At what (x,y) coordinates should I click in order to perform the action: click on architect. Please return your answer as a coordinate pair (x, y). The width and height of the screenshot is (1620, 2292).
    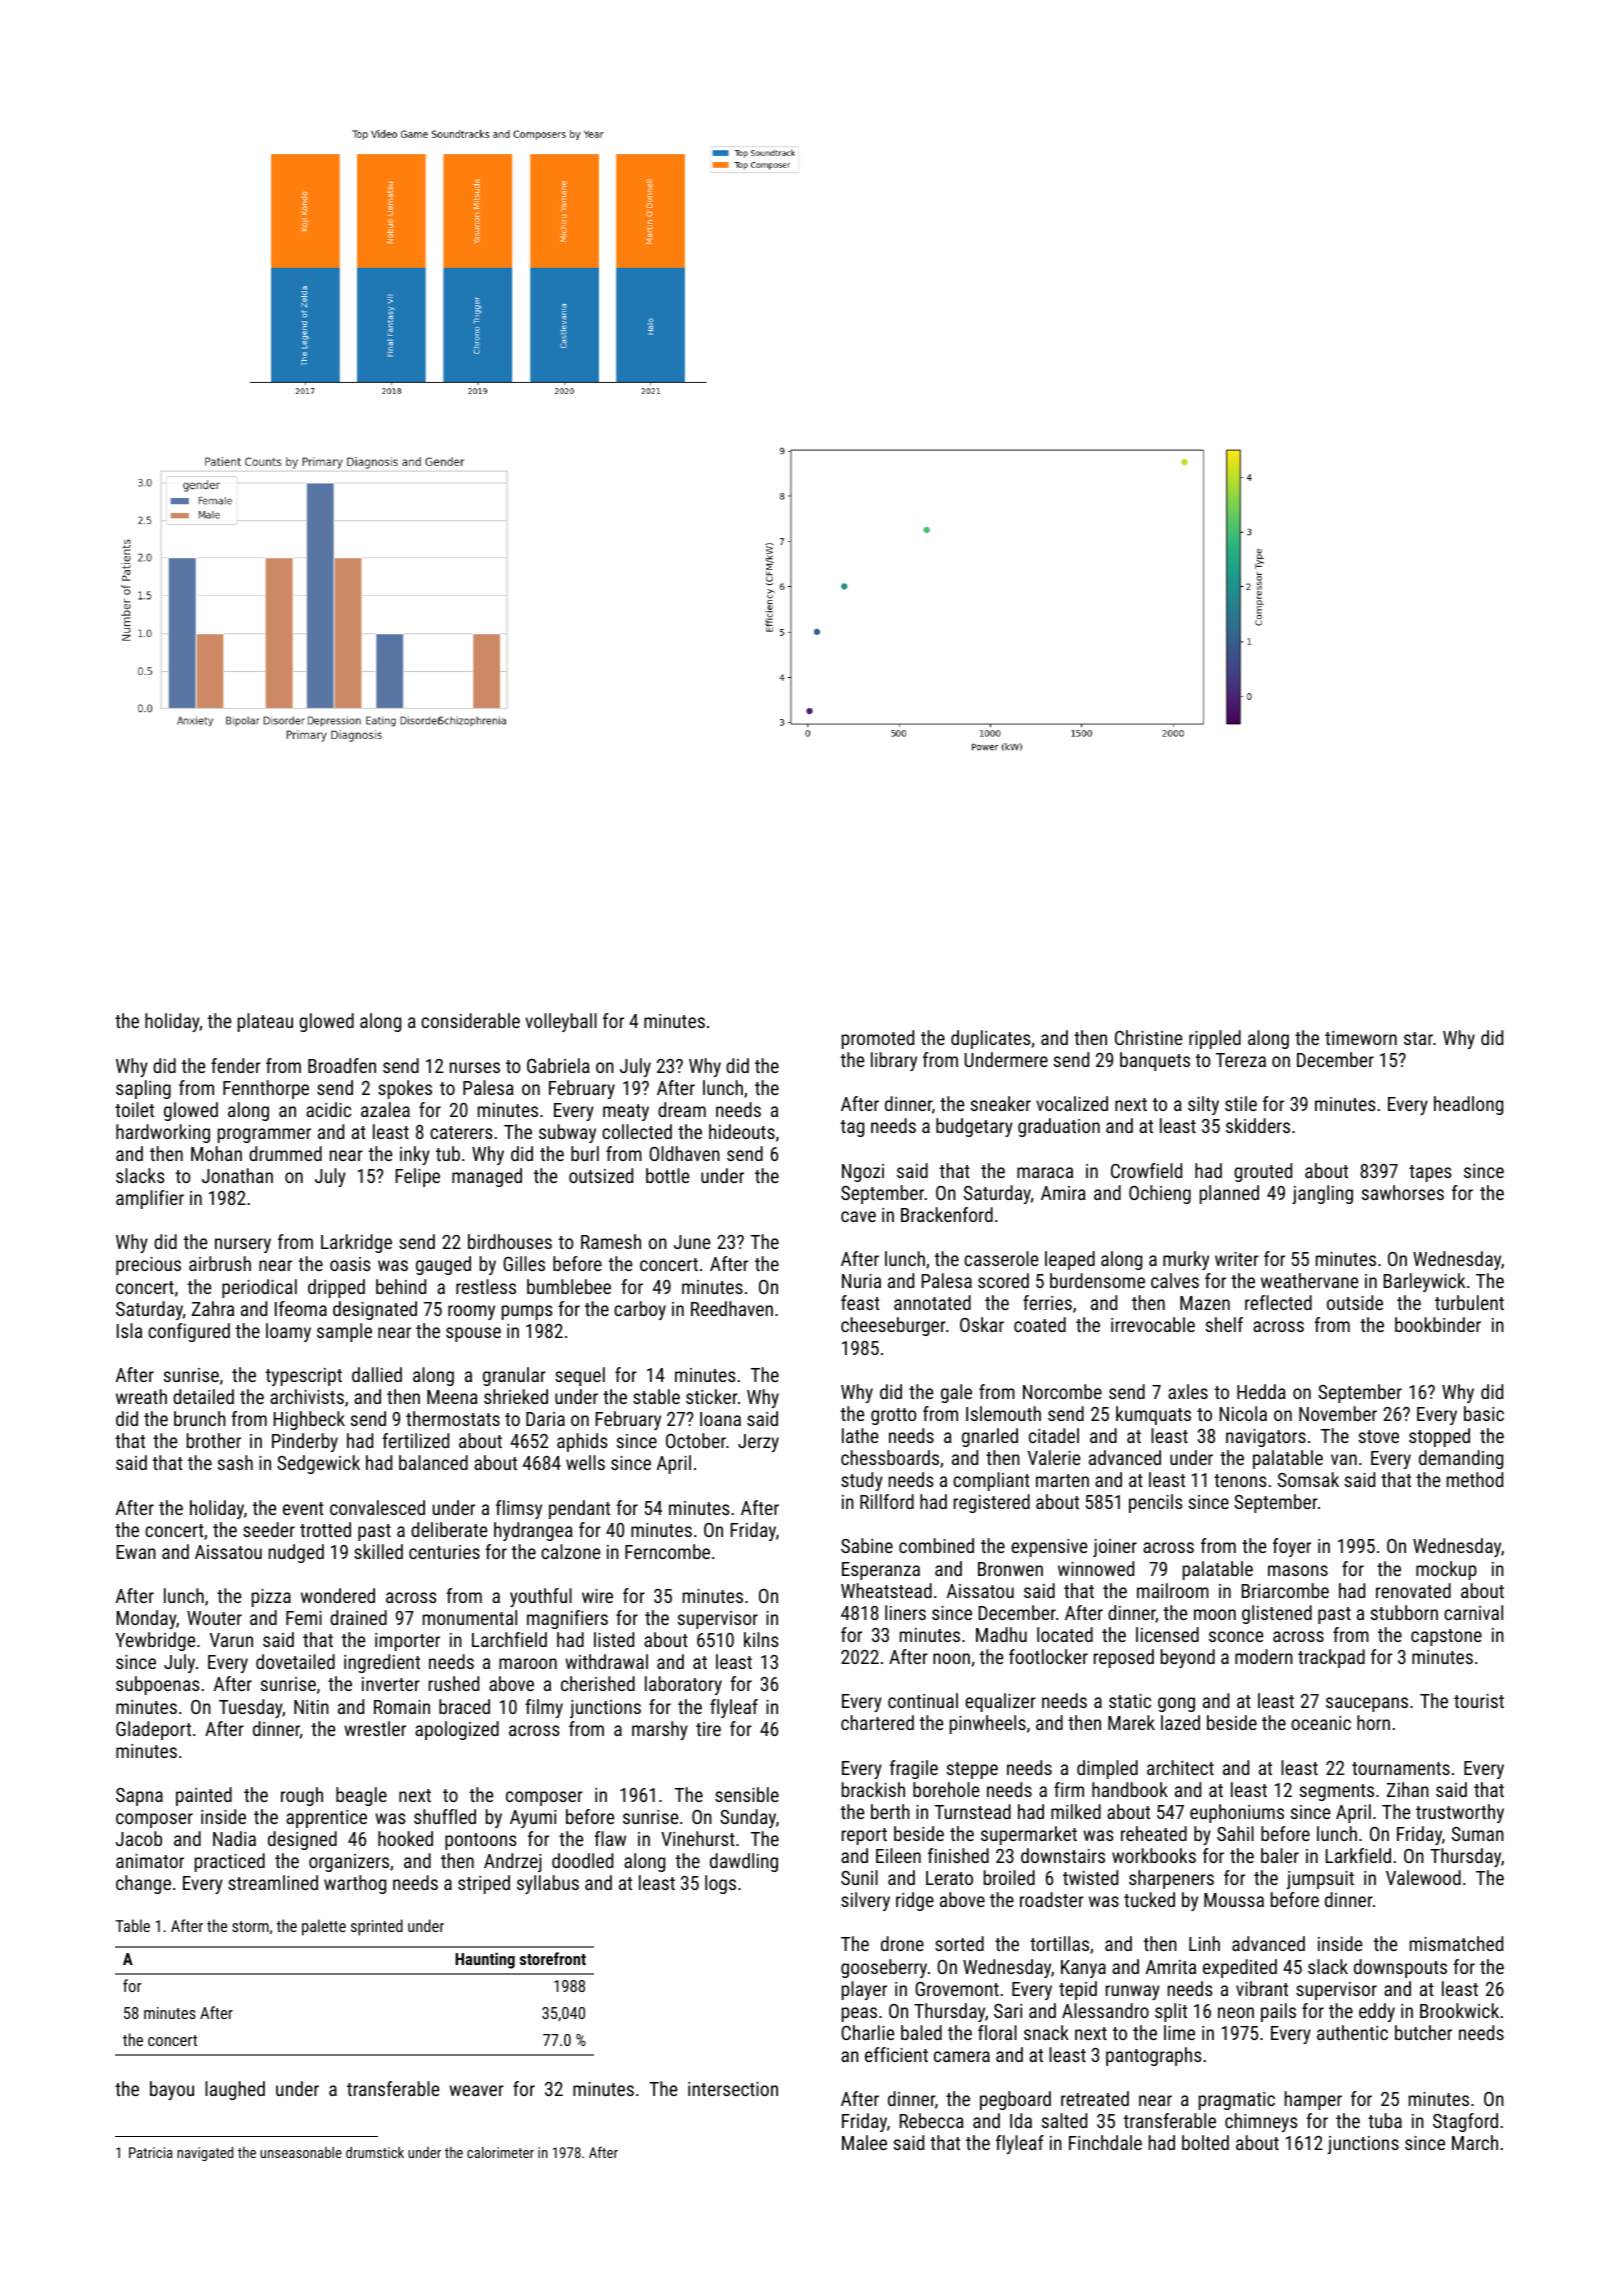
    Looking at the image, I should click on (1180, 1767).
